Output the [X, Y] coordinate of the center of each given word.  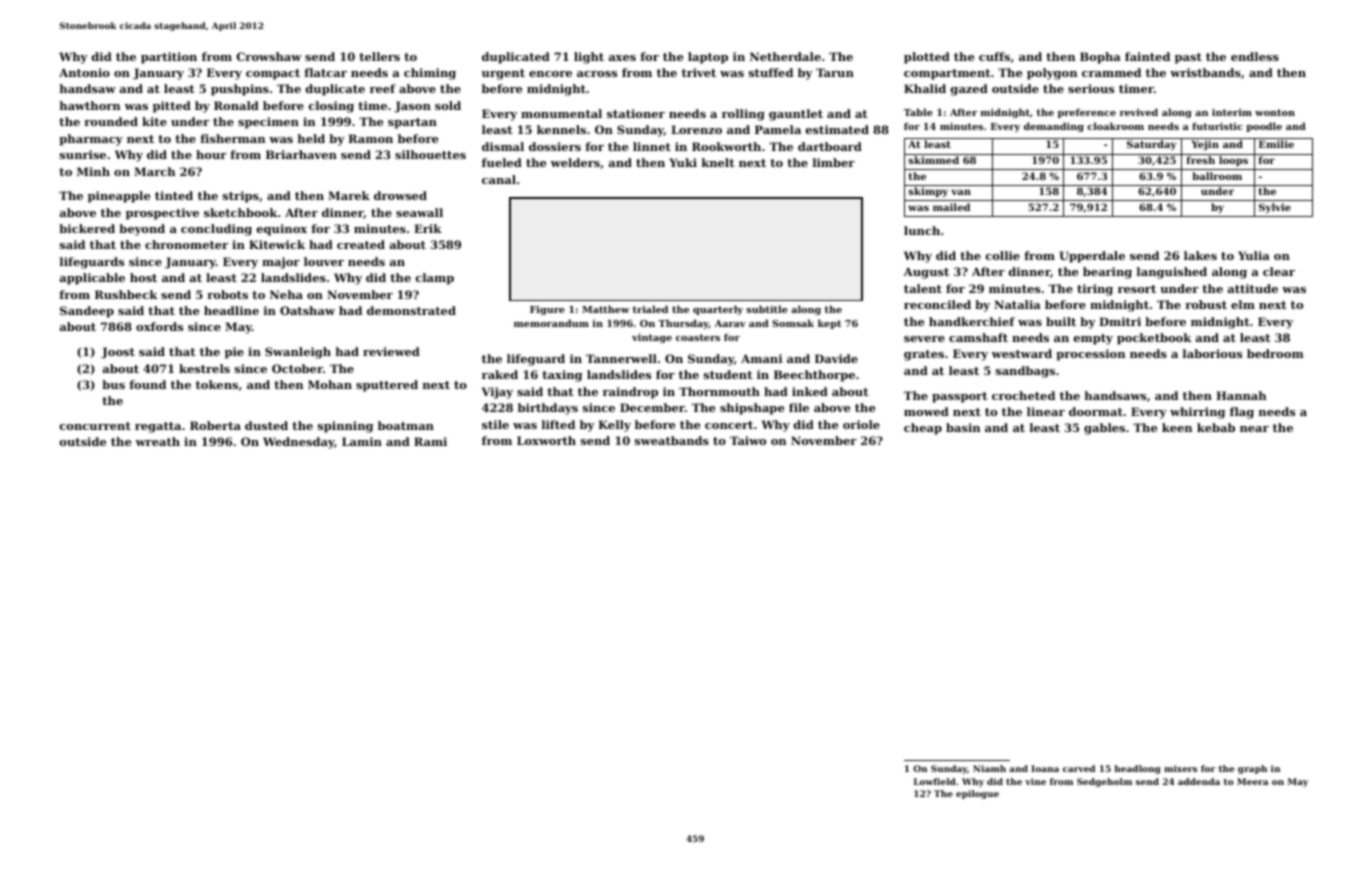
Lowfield [935, 781]
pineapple [119, 197]
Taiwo [748, 440]
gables [1104, 429]
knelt [718, 162]
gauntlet [796, 115]
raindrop [630, 393]
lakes [1200, 255]
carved [1079, 768]
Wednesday [298, 443]
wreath [158, 441]
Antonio [84, 72]
